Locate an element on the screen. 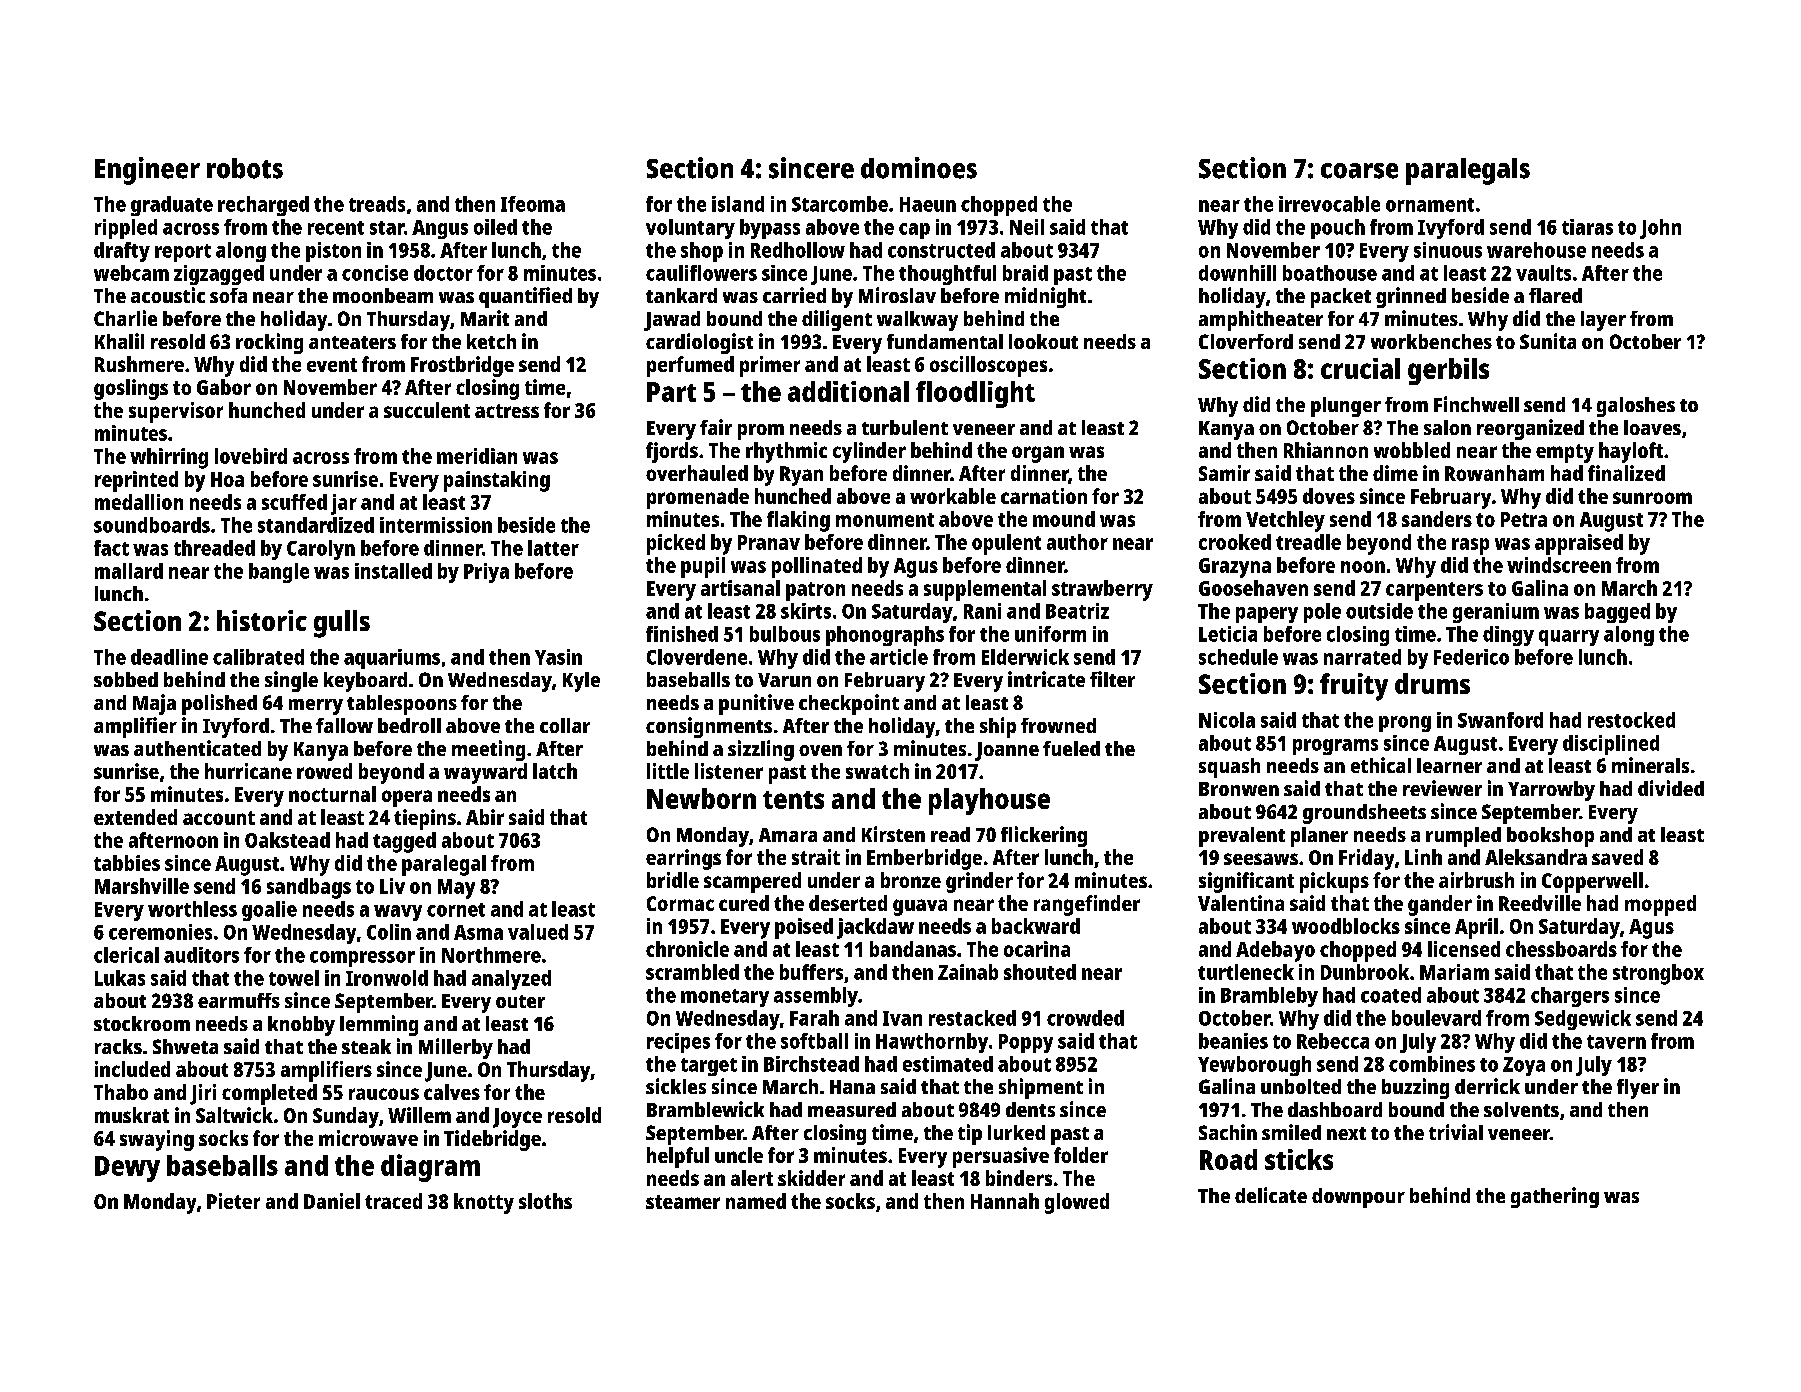 The height and width of the screenshot is (1392, 1801). sizzling is located at coordinates (761, 750).
